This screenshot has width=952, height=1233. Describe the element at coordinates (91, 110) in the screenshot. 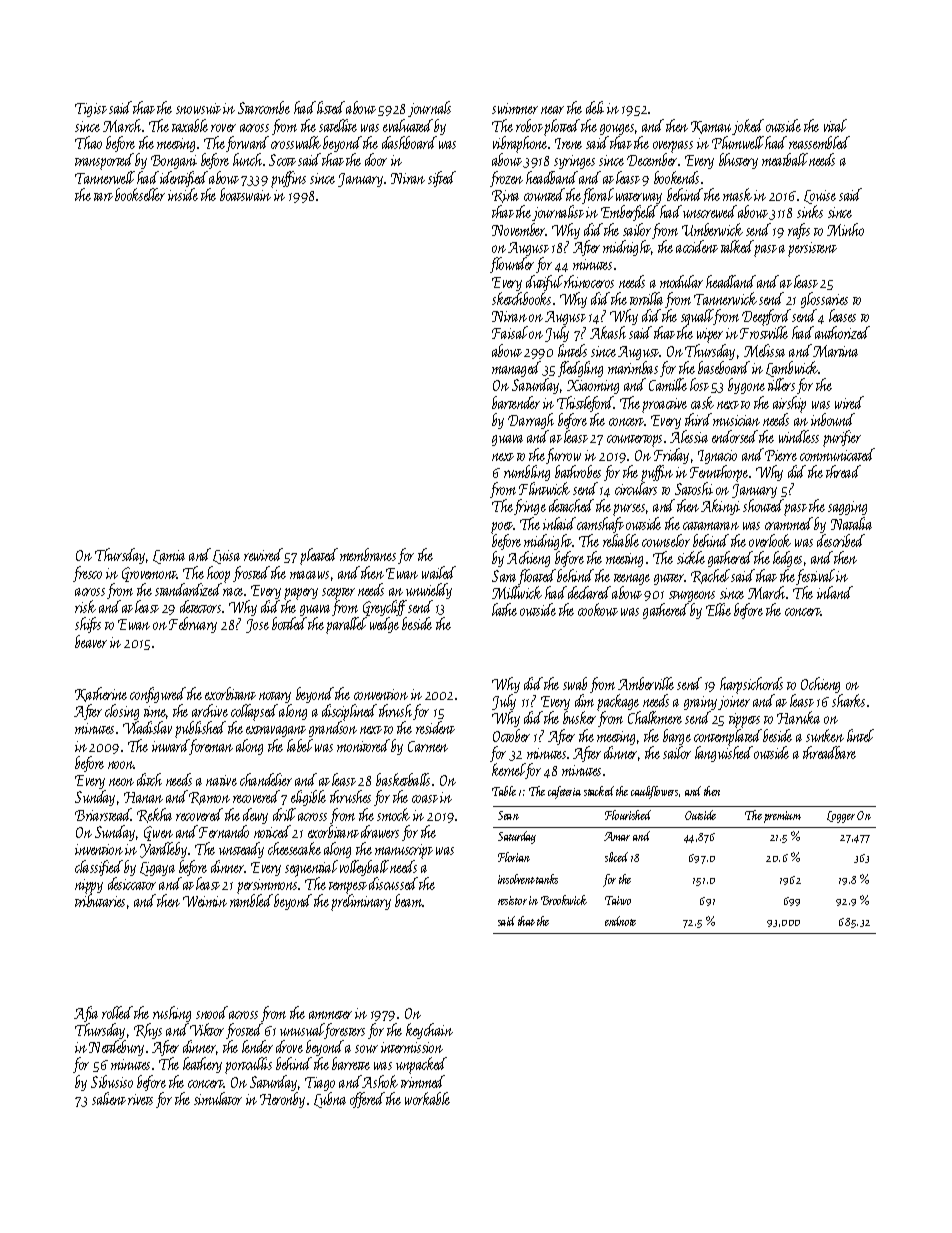

I see `Tigist` at that location.
